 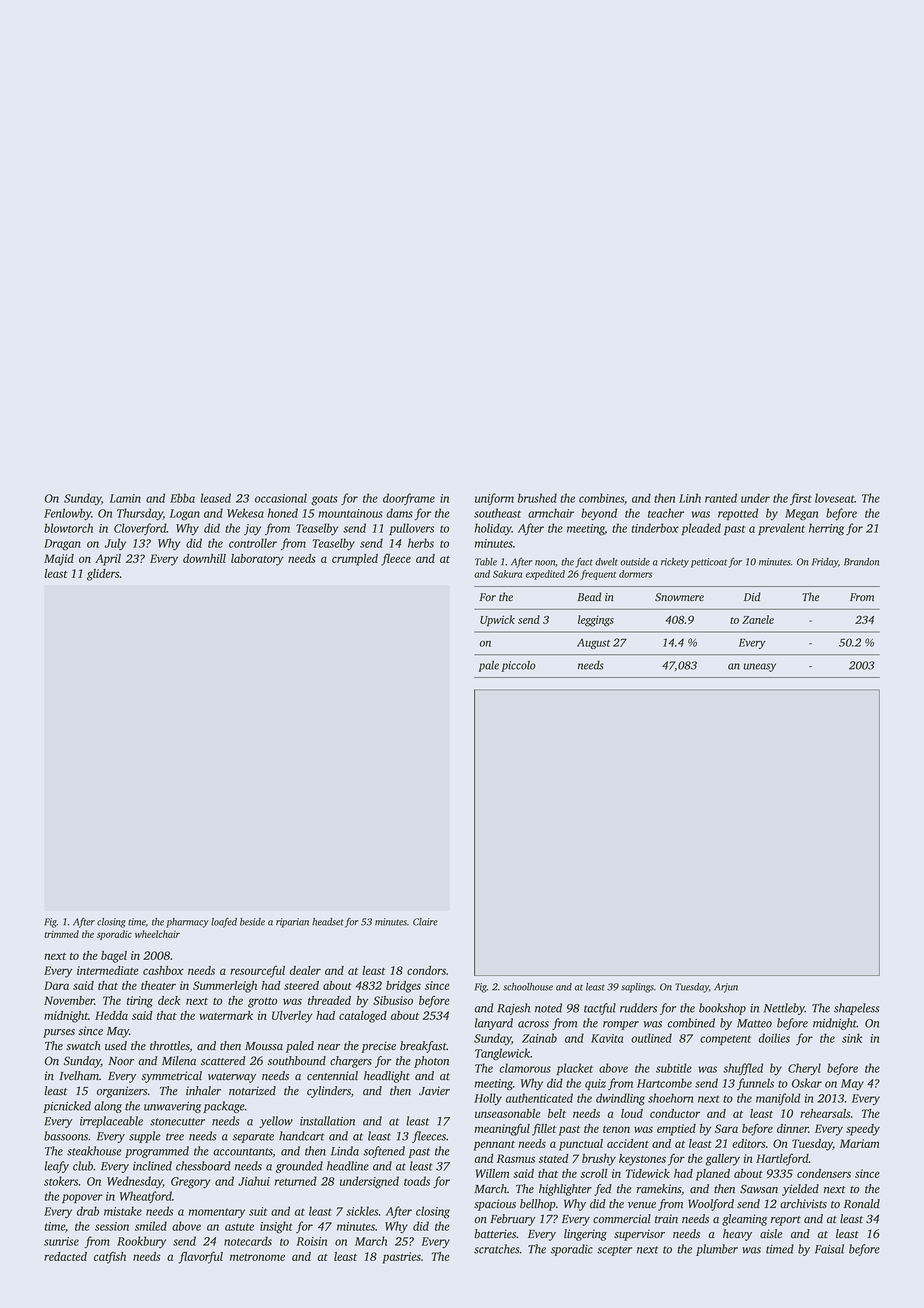 What do you see at coordinates (248, 1241) in the document?
I see `notecards` at bounding box center [248, 1241].
